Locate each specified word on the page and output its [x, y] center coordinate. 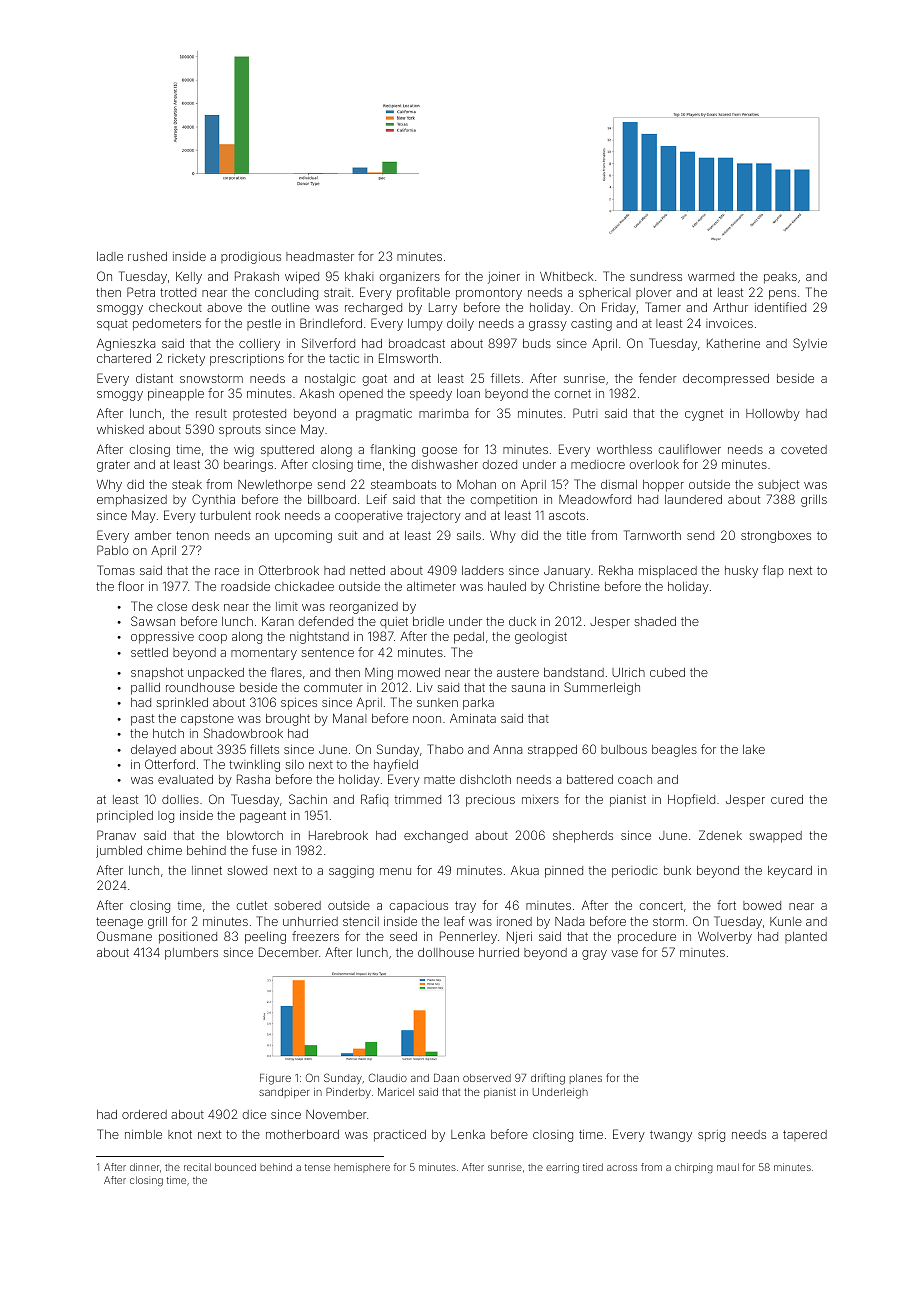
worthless [624, 449]
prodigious [251, 258]
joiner [504, 278]
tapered [805, 1135]
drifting [548, 1079]
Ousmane [124, 936]
